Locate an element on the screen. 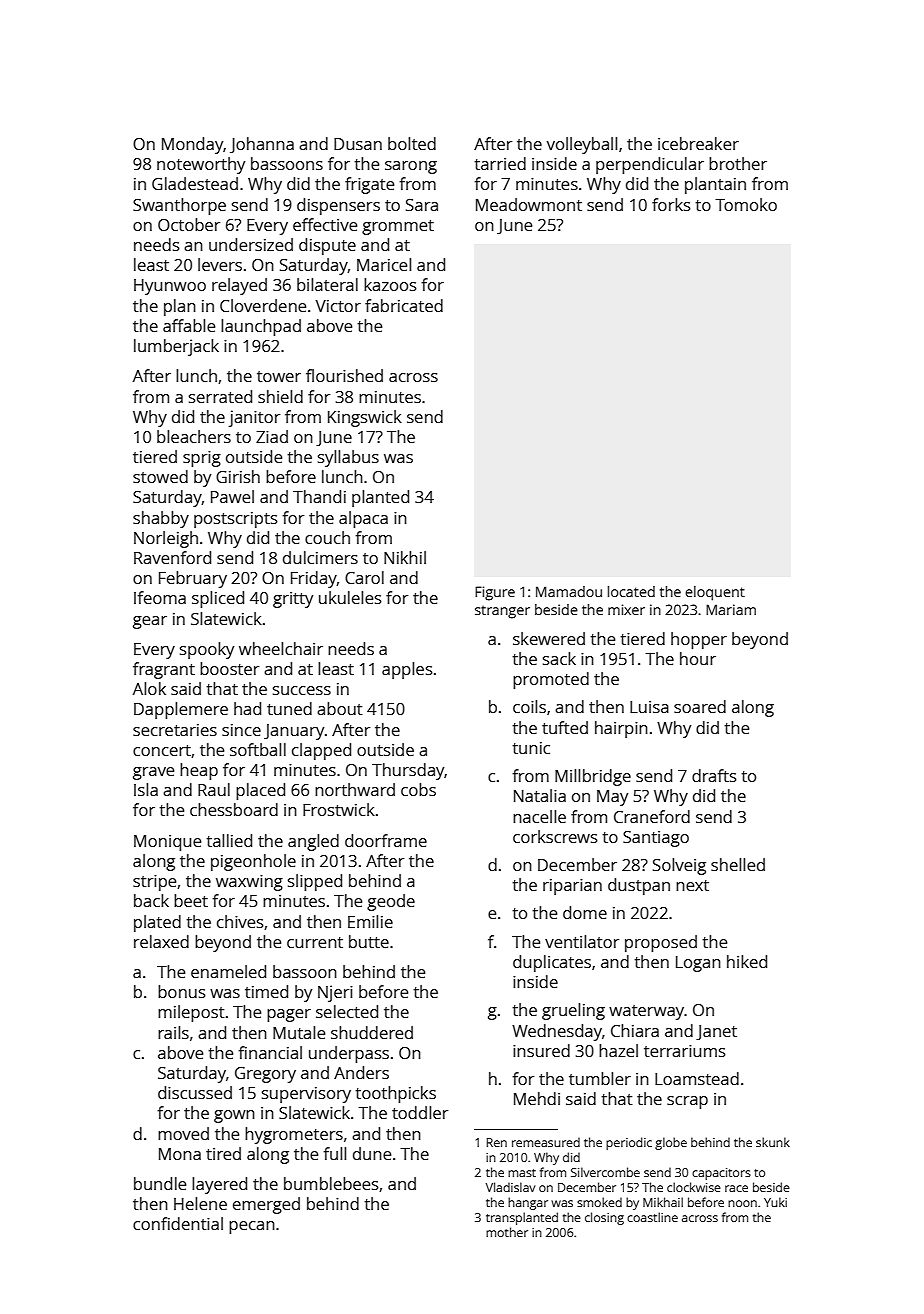  bolted is located at coordinates (412, 143).
